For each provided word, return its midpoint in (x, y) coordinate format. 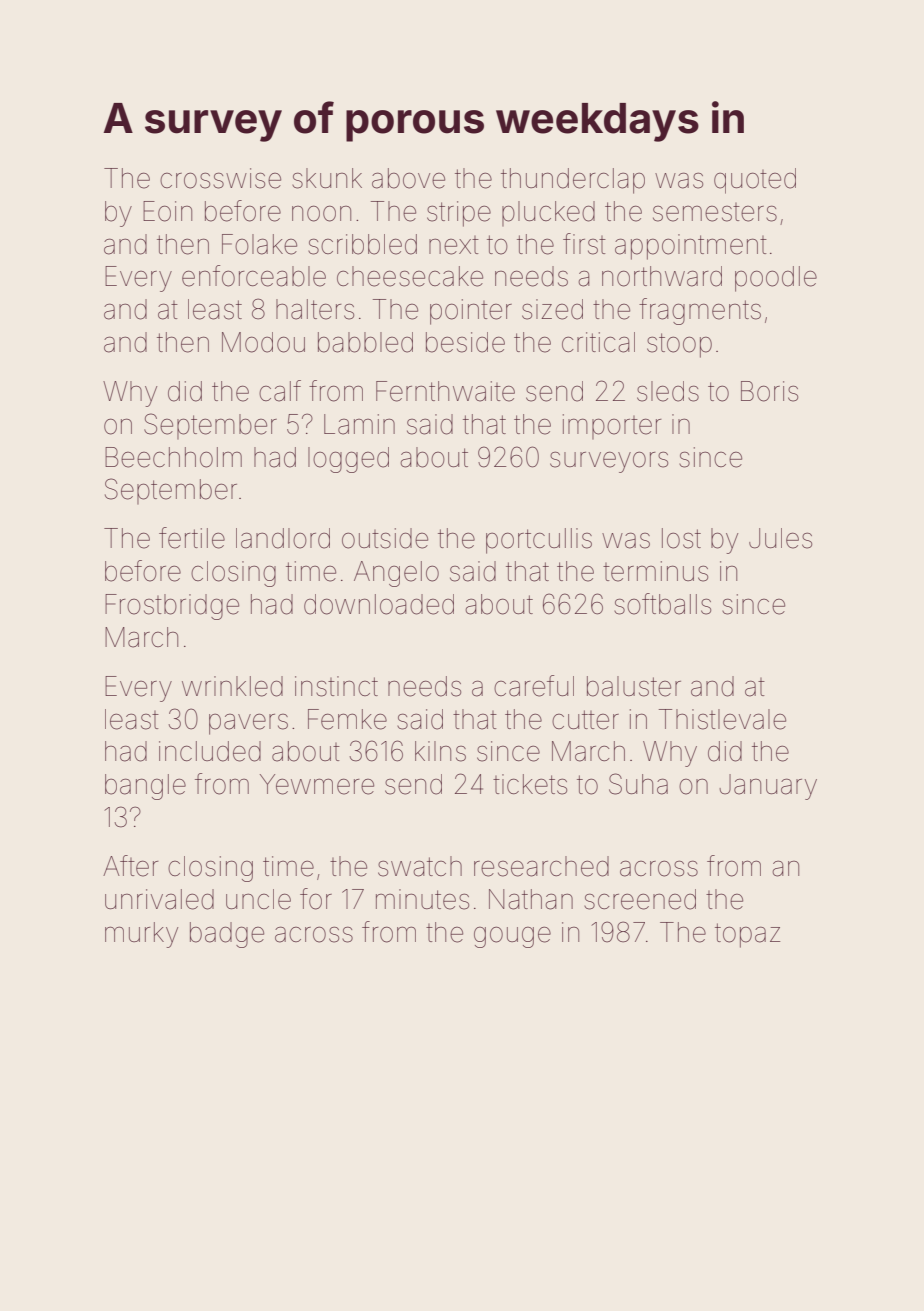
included (210, 751)
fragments (700, 311)
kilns (440, 751)
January (768, 787)
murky (141, 935)
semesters (715, 212)
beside (465, 342)
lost (681, 538)
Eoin (167, 211)
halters (315, 309)
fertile (192, 538)
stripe (459, 214)
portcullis (539, 541)
